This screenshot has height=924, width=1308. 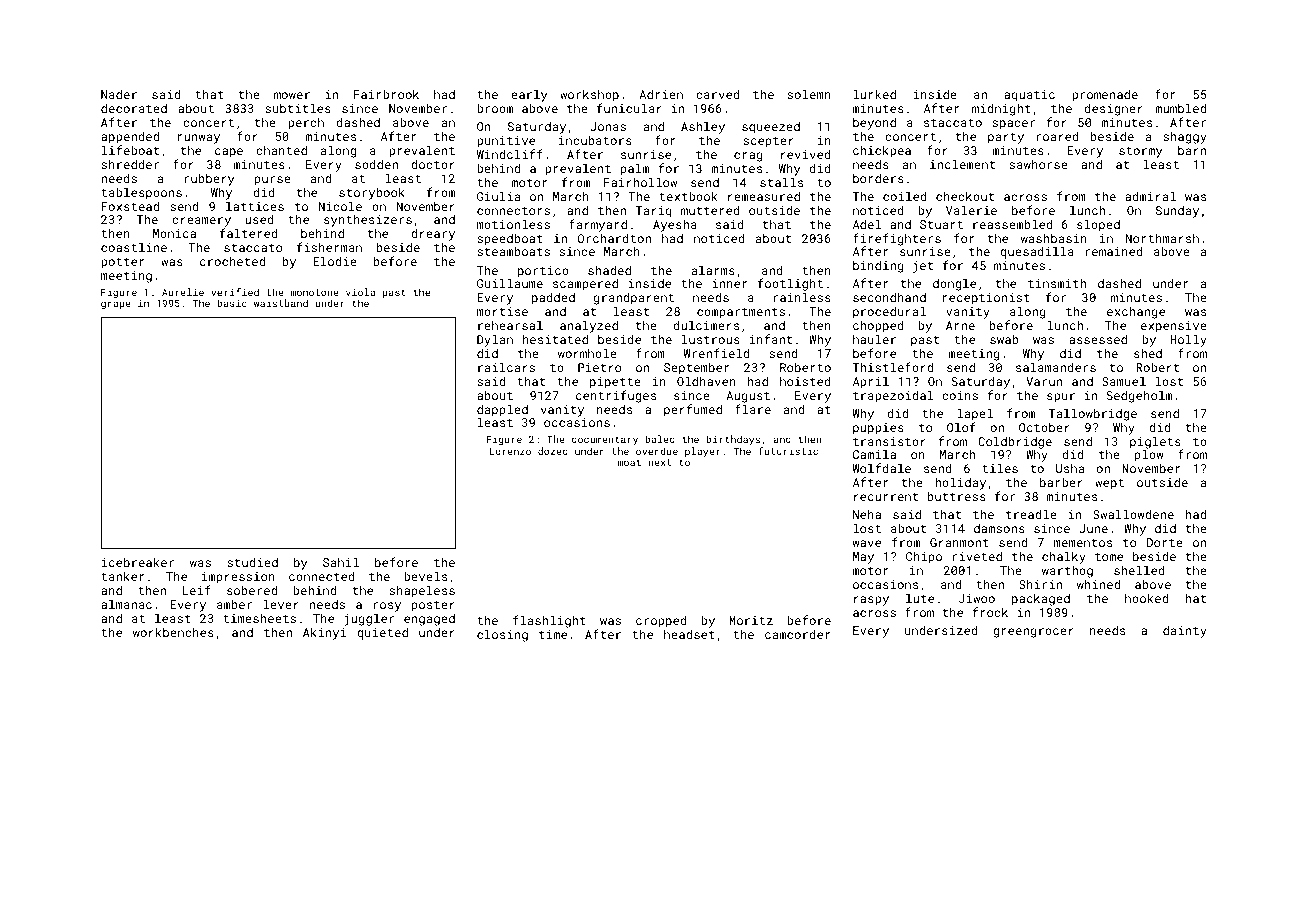 What do you see at coordinates (306, 124) in the screenshot?
I see `perch` at bounding box center [306, 124].
